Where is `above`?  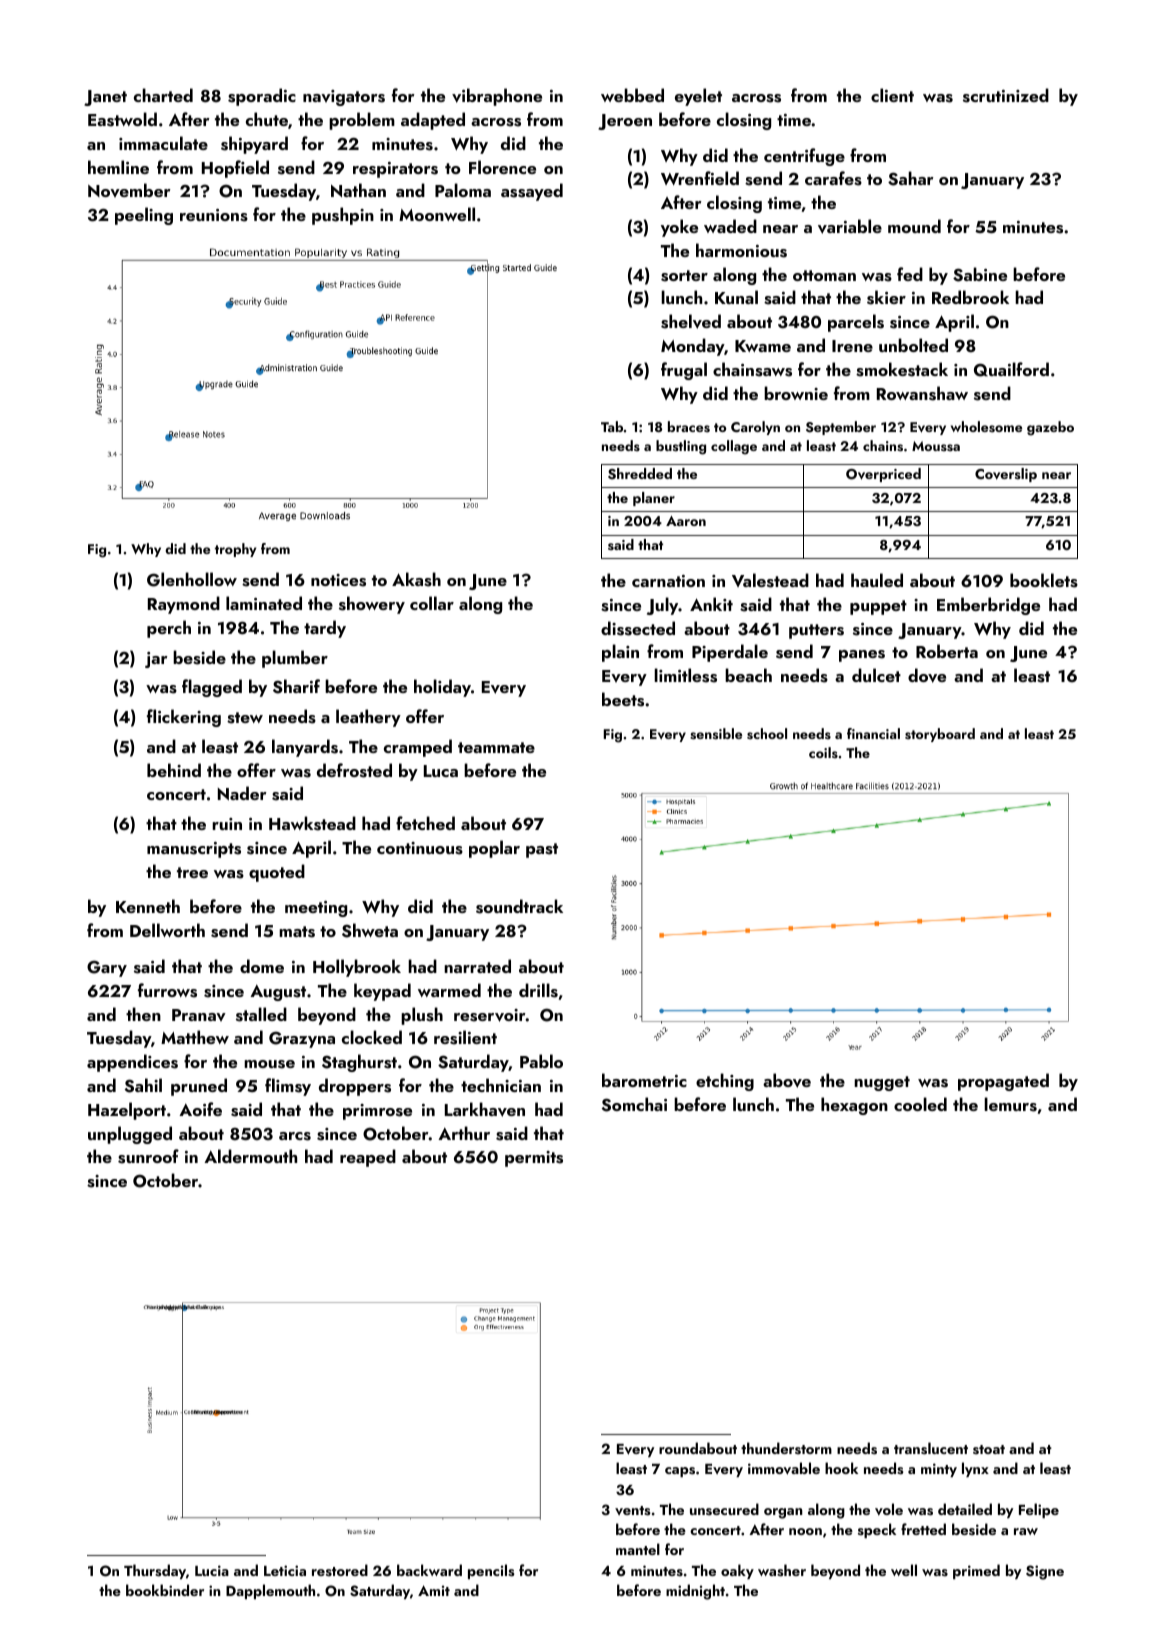
above is located at coordinates (787, 1080).
